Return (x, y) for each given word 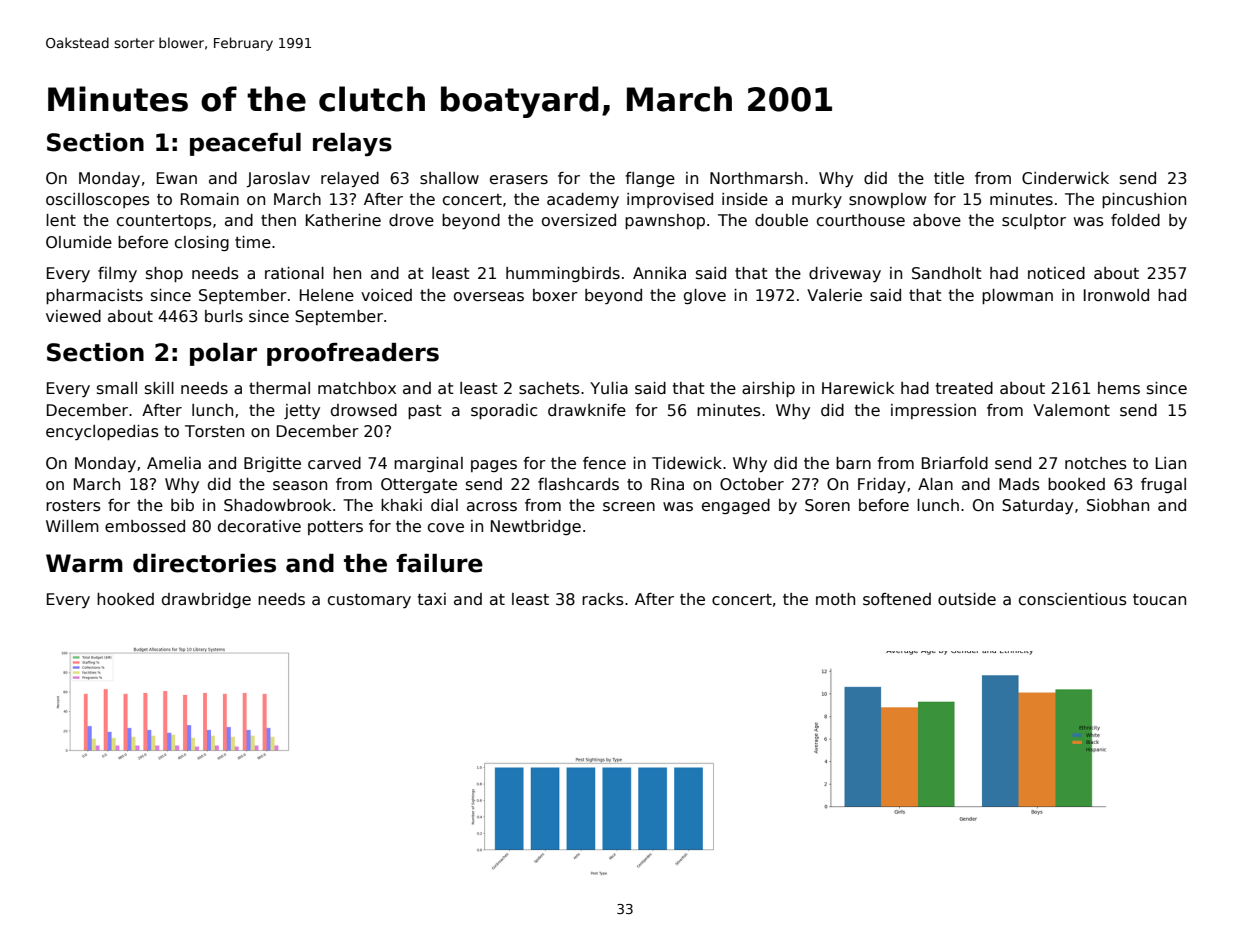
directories (204, 563)
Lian (1171, 463)
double (781, 220)
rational (294, 273)
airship (768, 389)
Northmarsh (756, 178)
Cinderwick (1065, 178)
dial (444, 505)
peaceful (245, 144)
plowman (1017, 296)
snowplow (888, 200)
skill (159, 388)
